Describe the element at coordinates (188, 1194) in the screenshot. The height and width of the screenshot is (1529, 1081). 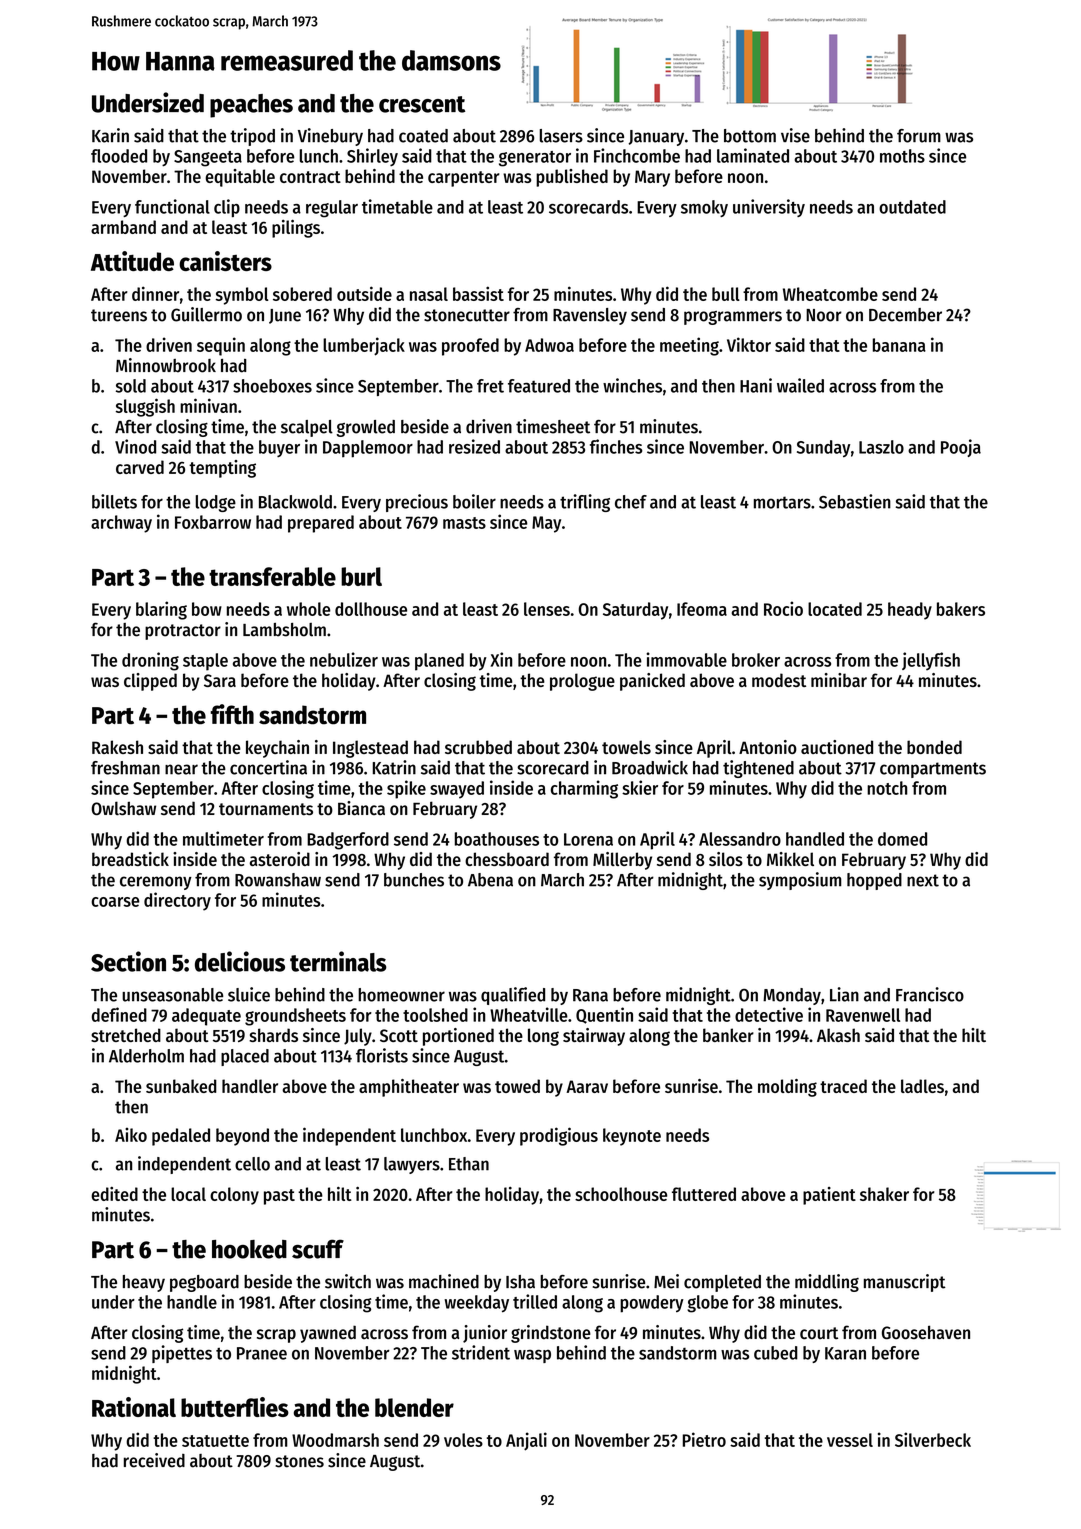
I see `local` at that location.
